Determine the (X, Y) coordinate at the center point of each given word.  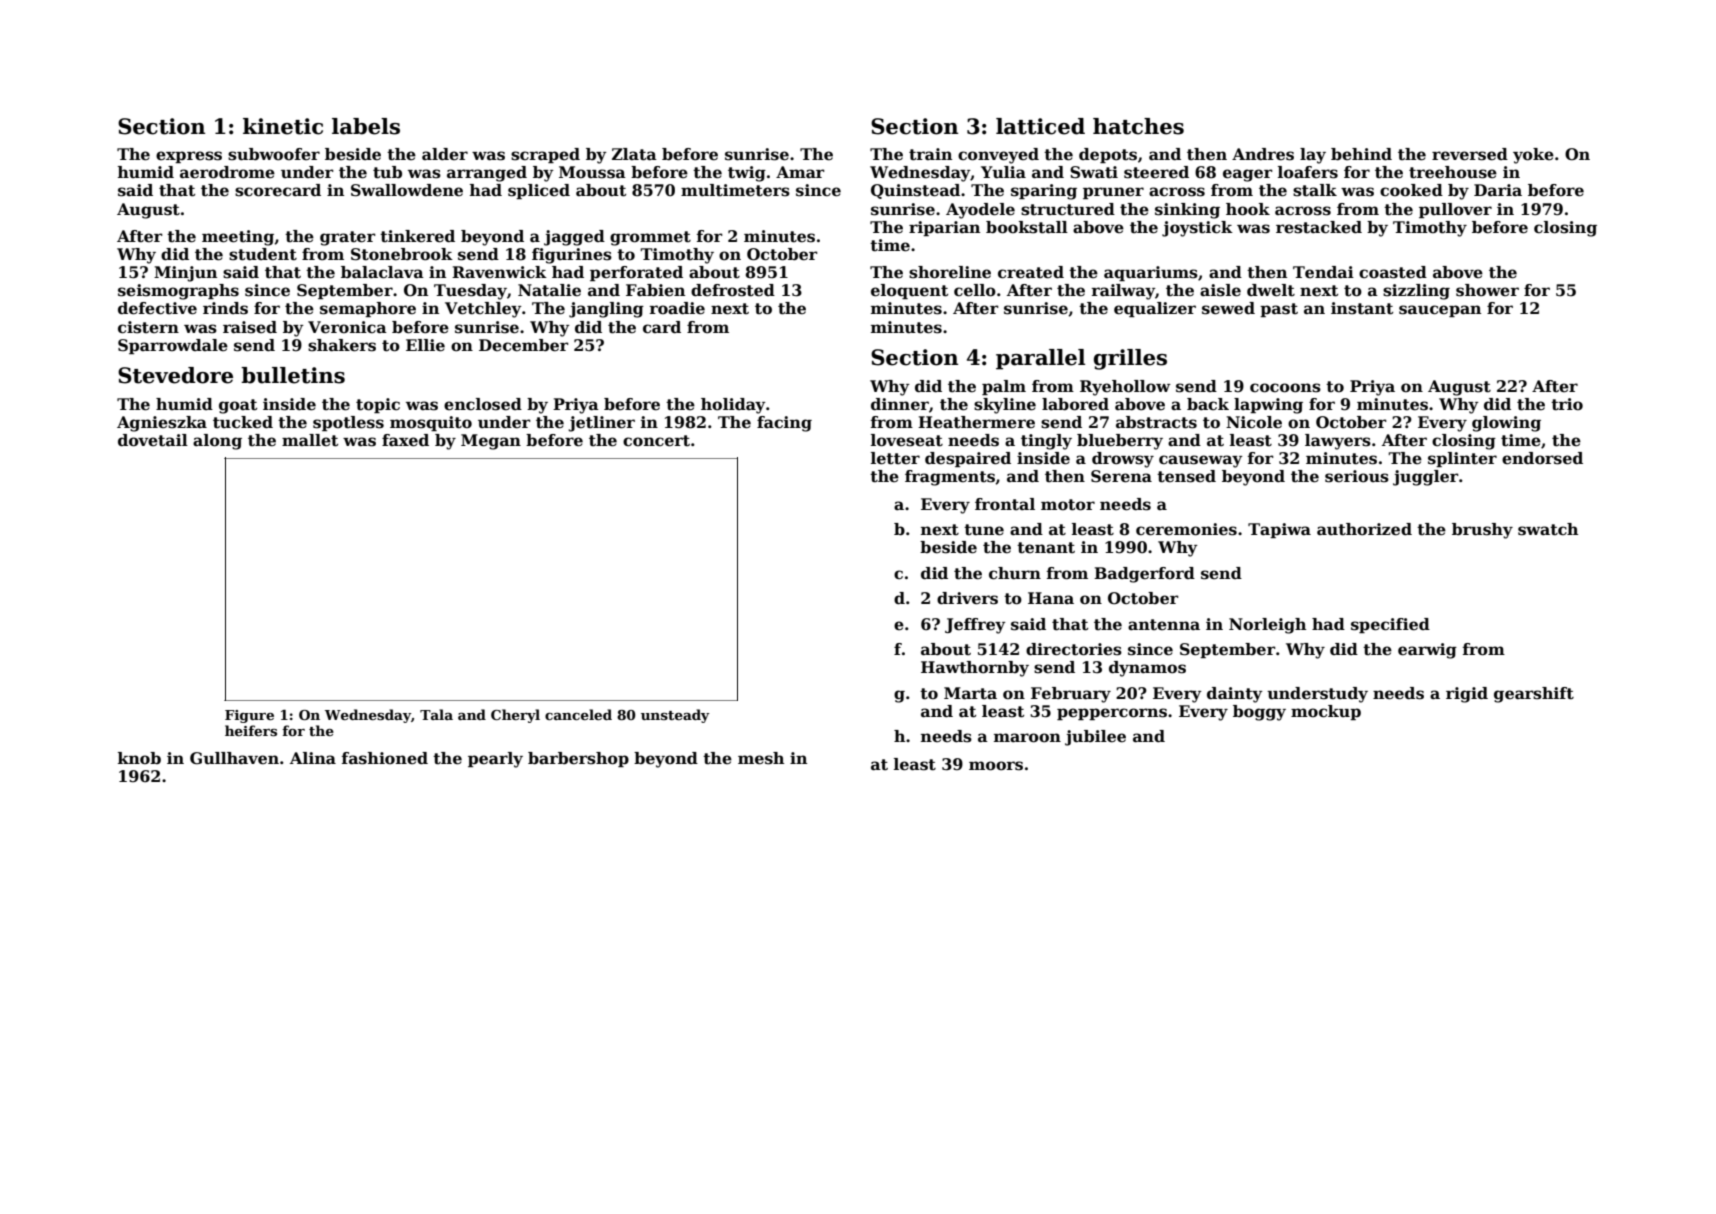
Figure (249, 716)
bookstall (1027, 227)
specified (1390, 625)
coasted (1393, 272)
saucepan (1440, 311)
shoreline (950, 272)
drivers (967, 598)
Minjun (185, 274)
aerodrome (227, 172)
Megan (491, 442)
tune (984, 530)
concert (656, 441)
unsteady (675, 716)
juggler (1426, 478)
